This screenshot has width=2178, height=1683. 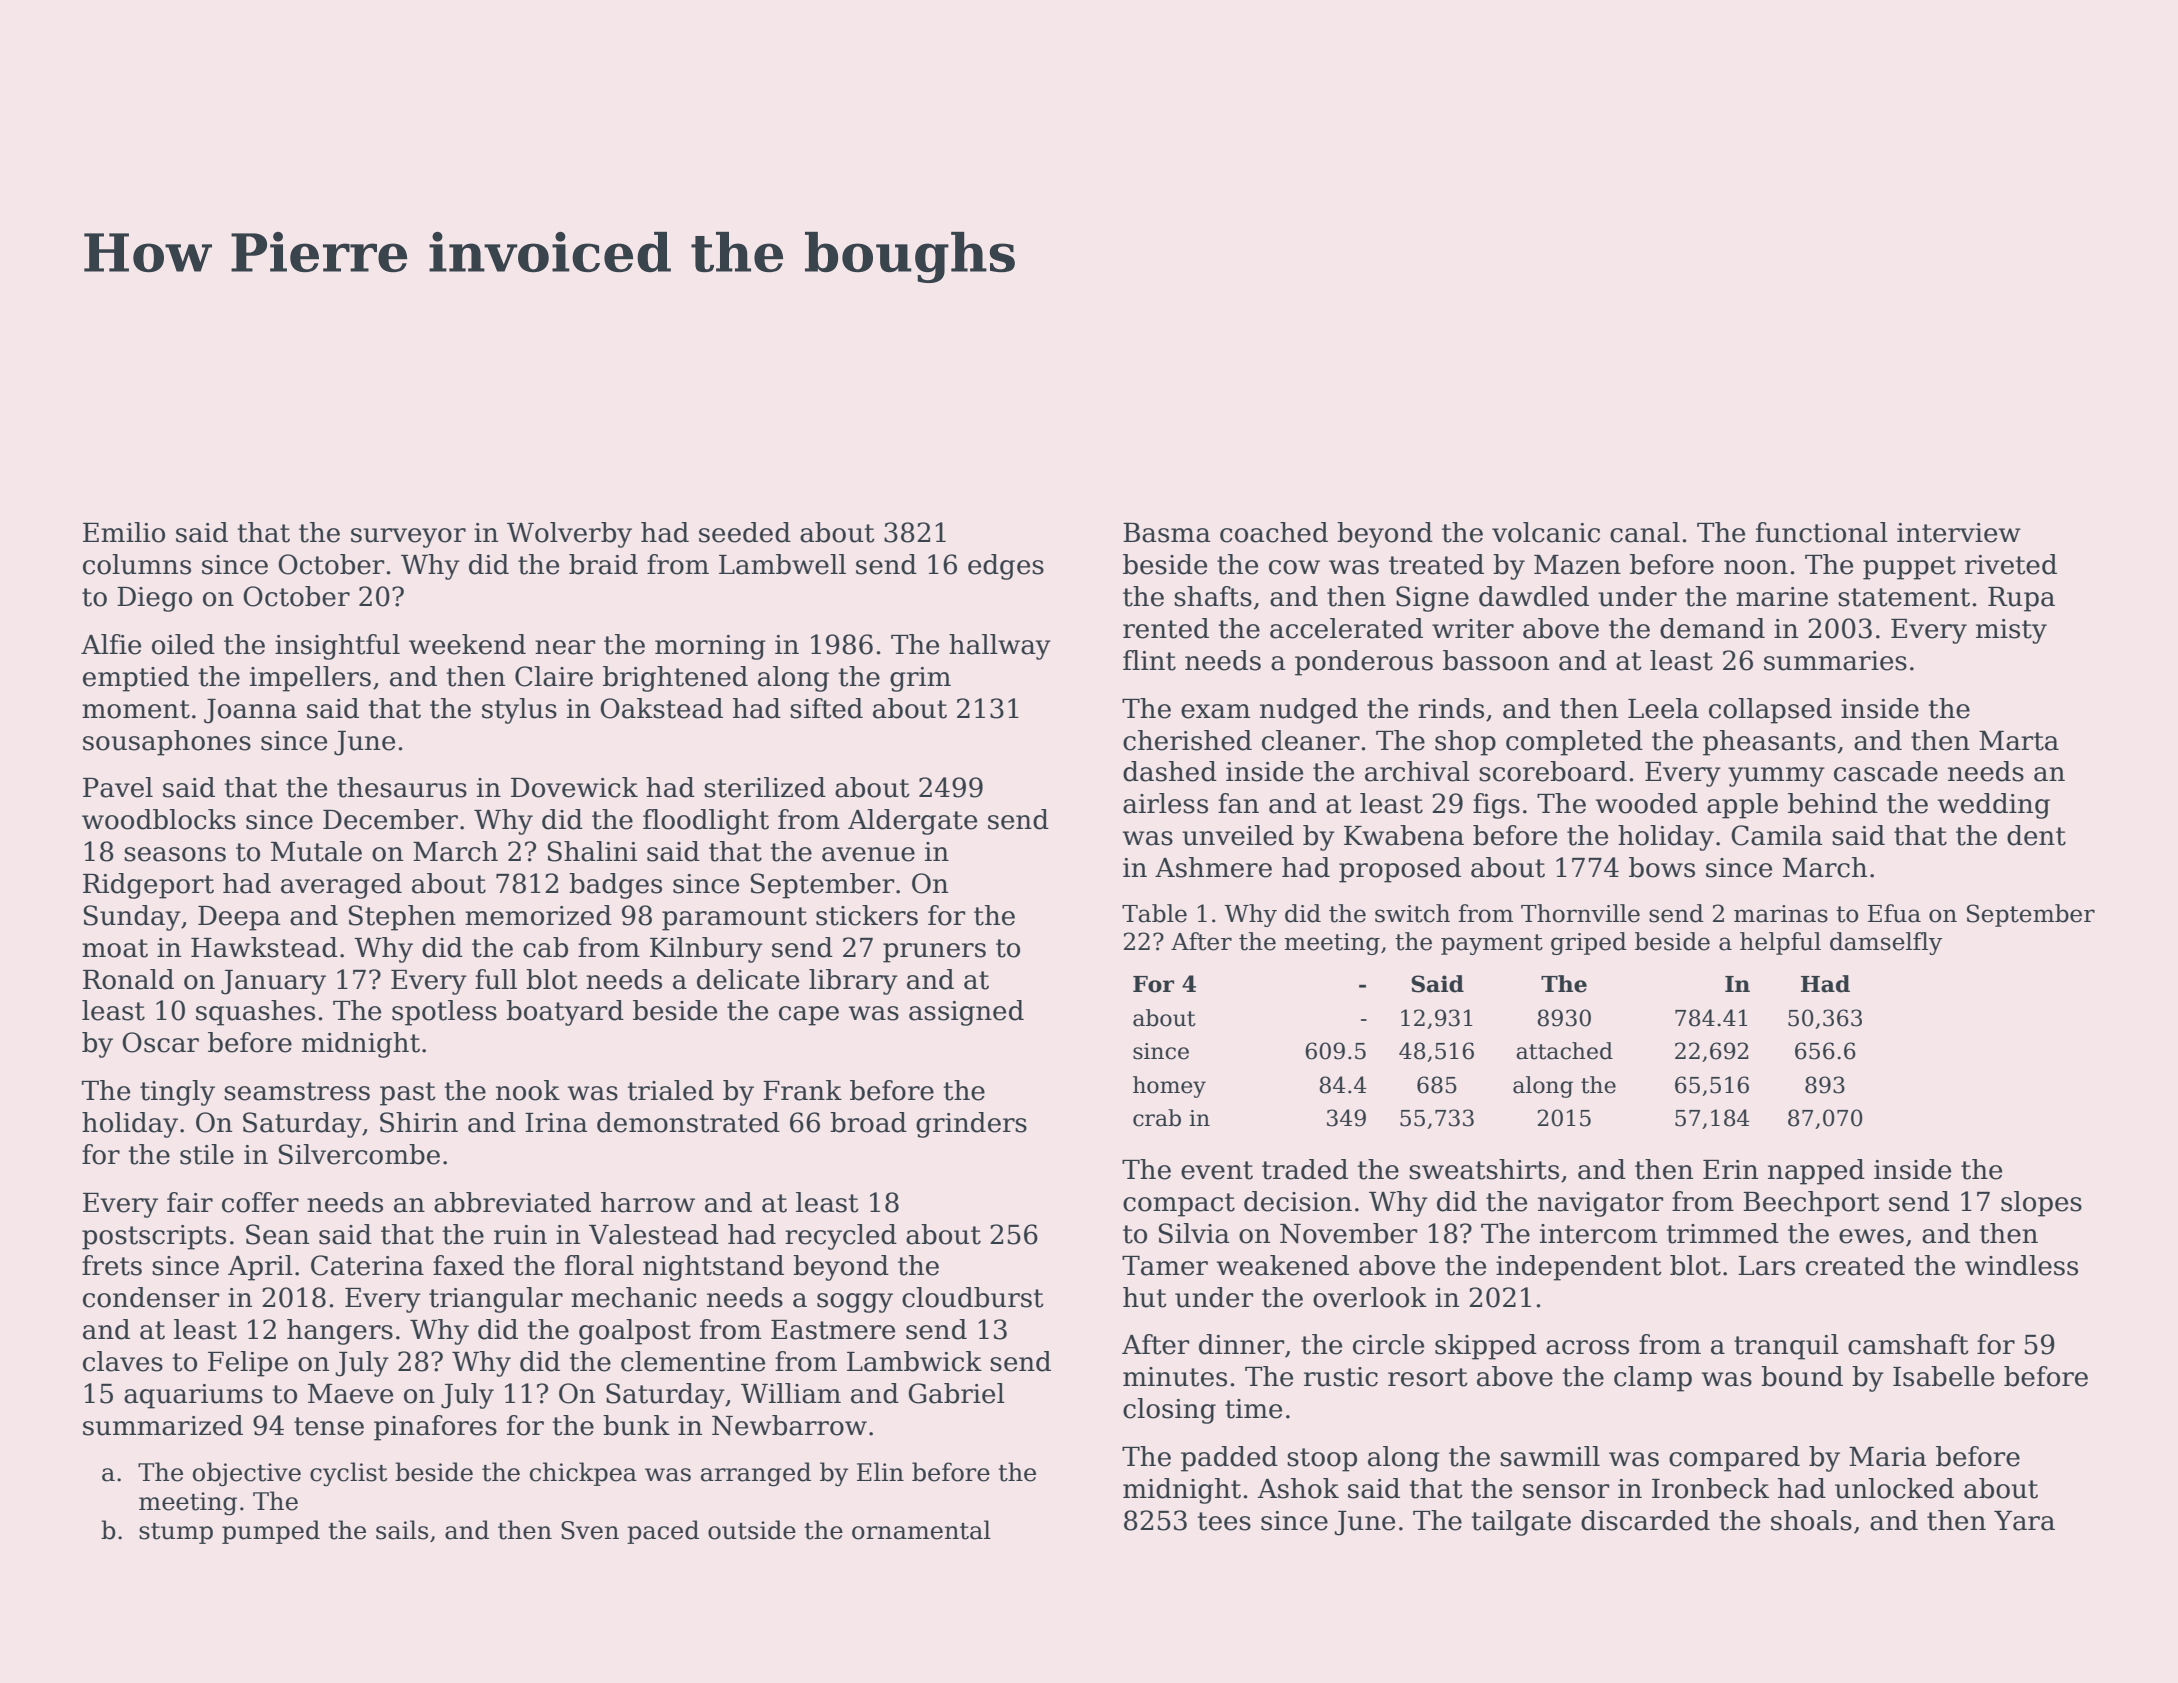 I want to click on faxed, so click(x=468, y=1265).
